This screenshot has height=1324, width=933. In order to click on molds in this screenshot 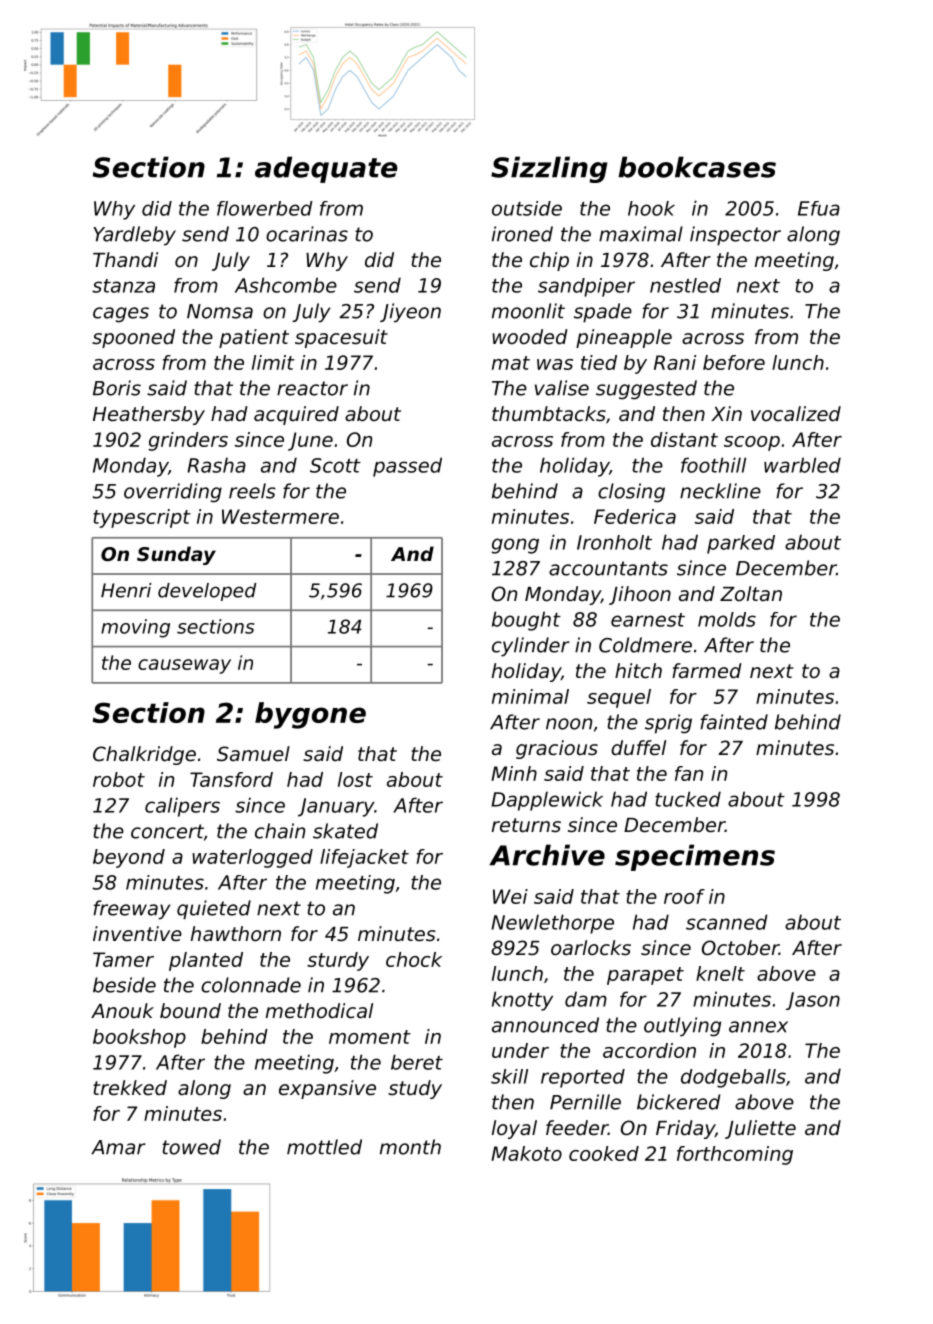, I will do `click(727, 619)`.
